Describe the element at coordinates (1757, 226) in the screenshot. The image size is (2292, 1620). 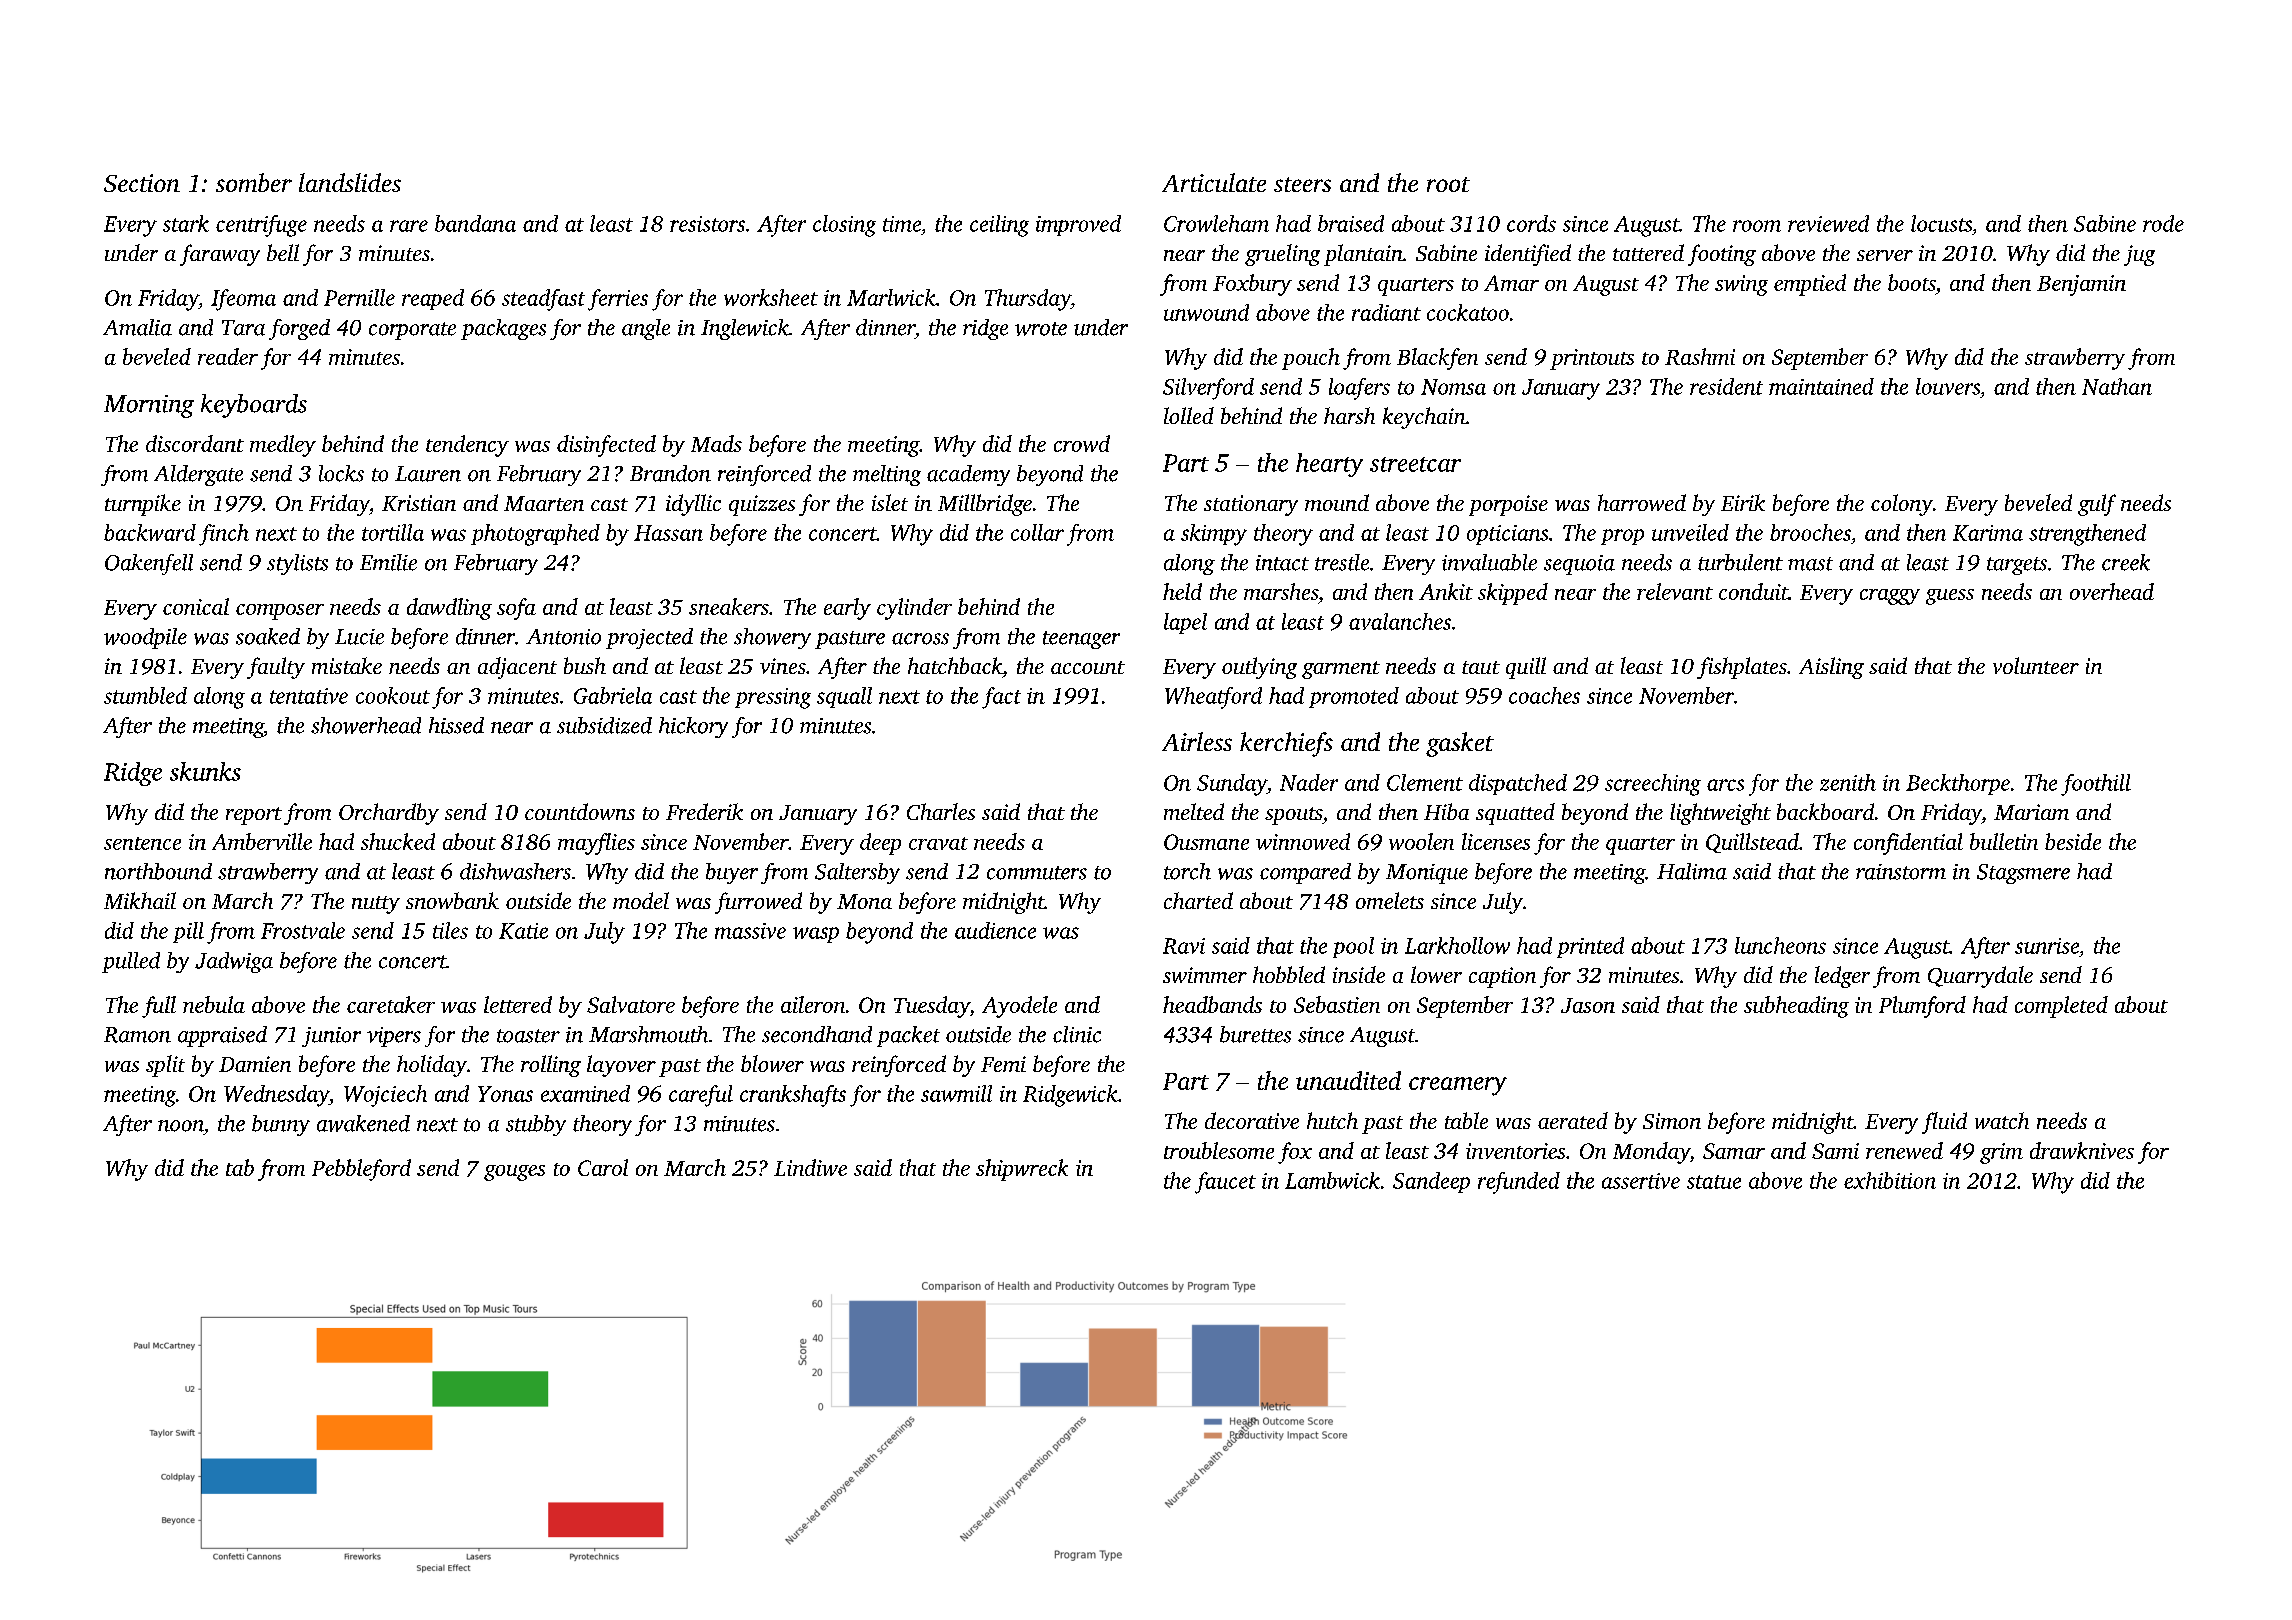
I see `room` at that location.
